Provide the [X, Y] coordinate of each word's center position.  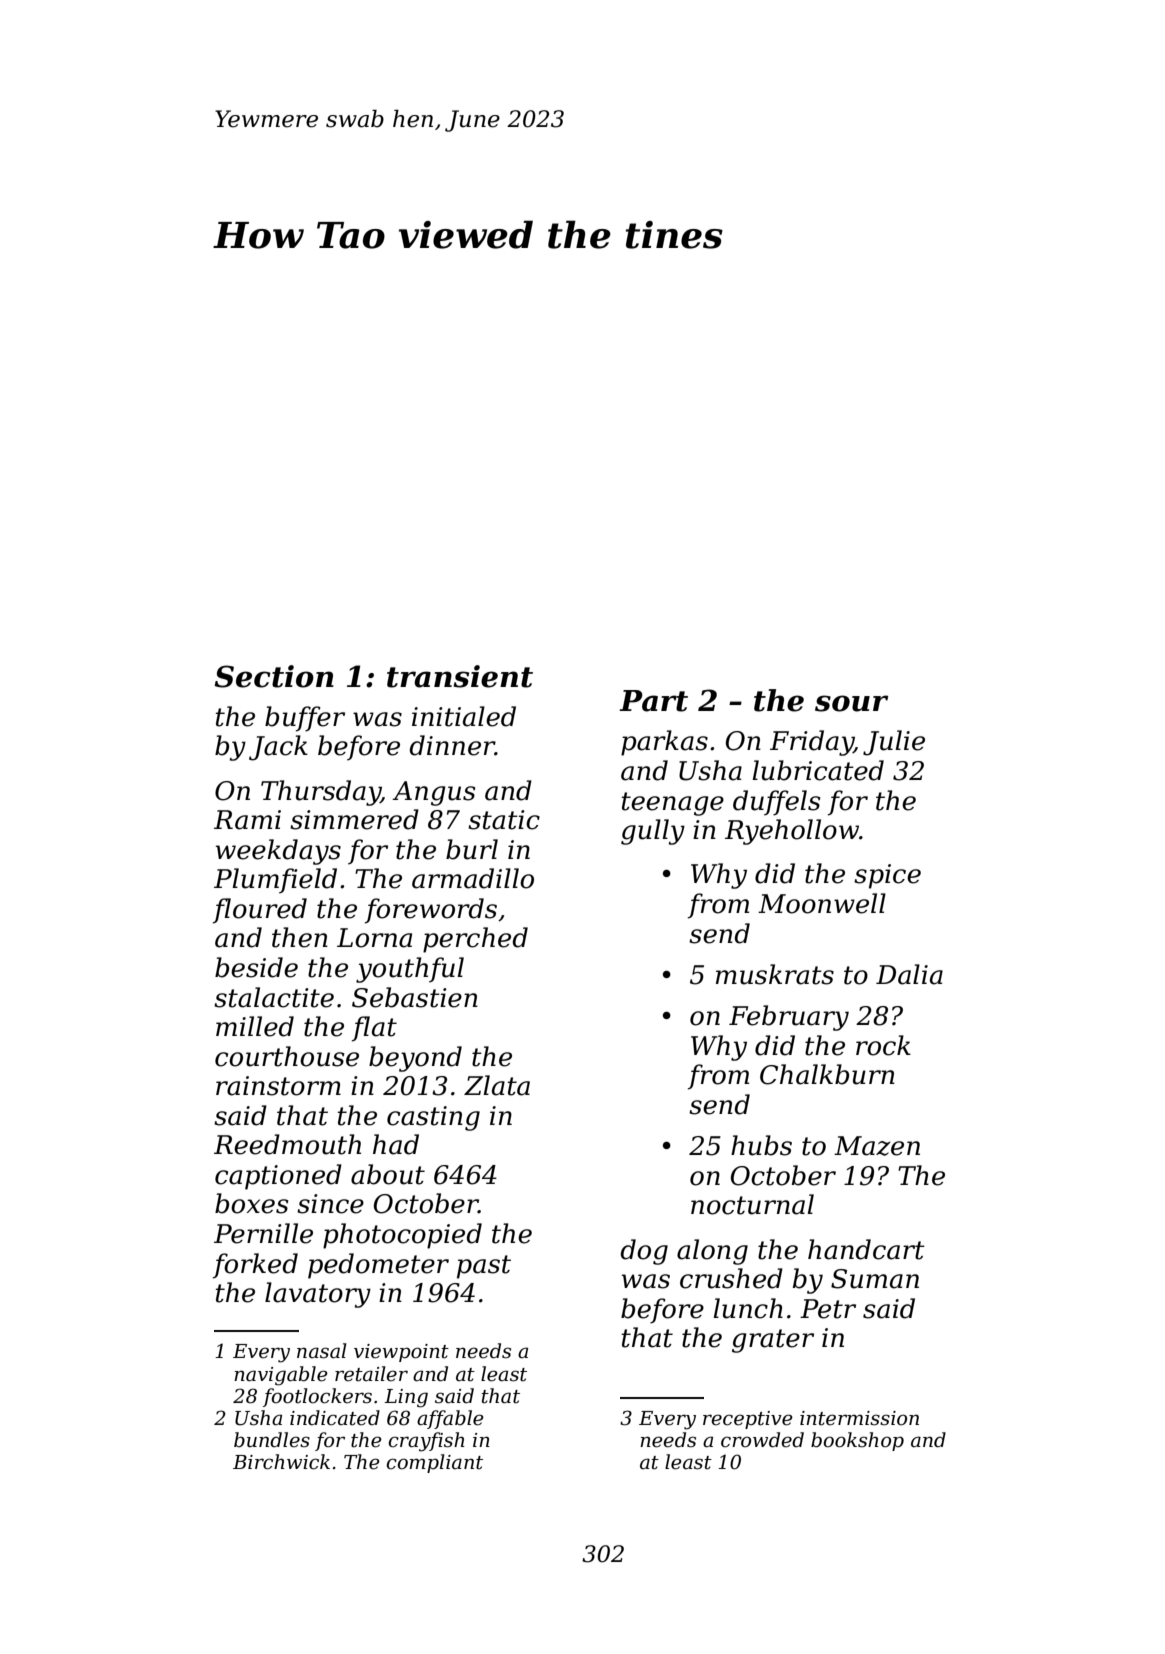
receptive [748, 1420]
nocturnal [752, 1204]
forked [255, 1266]
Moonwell [822, 903]
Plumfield [275, 881]
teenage [672, 804]
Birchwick [281, 1462]
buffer [305, 719]
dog [644, 1252]
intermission [859, 1418]
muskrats [775, 974]
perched [475, 940]
